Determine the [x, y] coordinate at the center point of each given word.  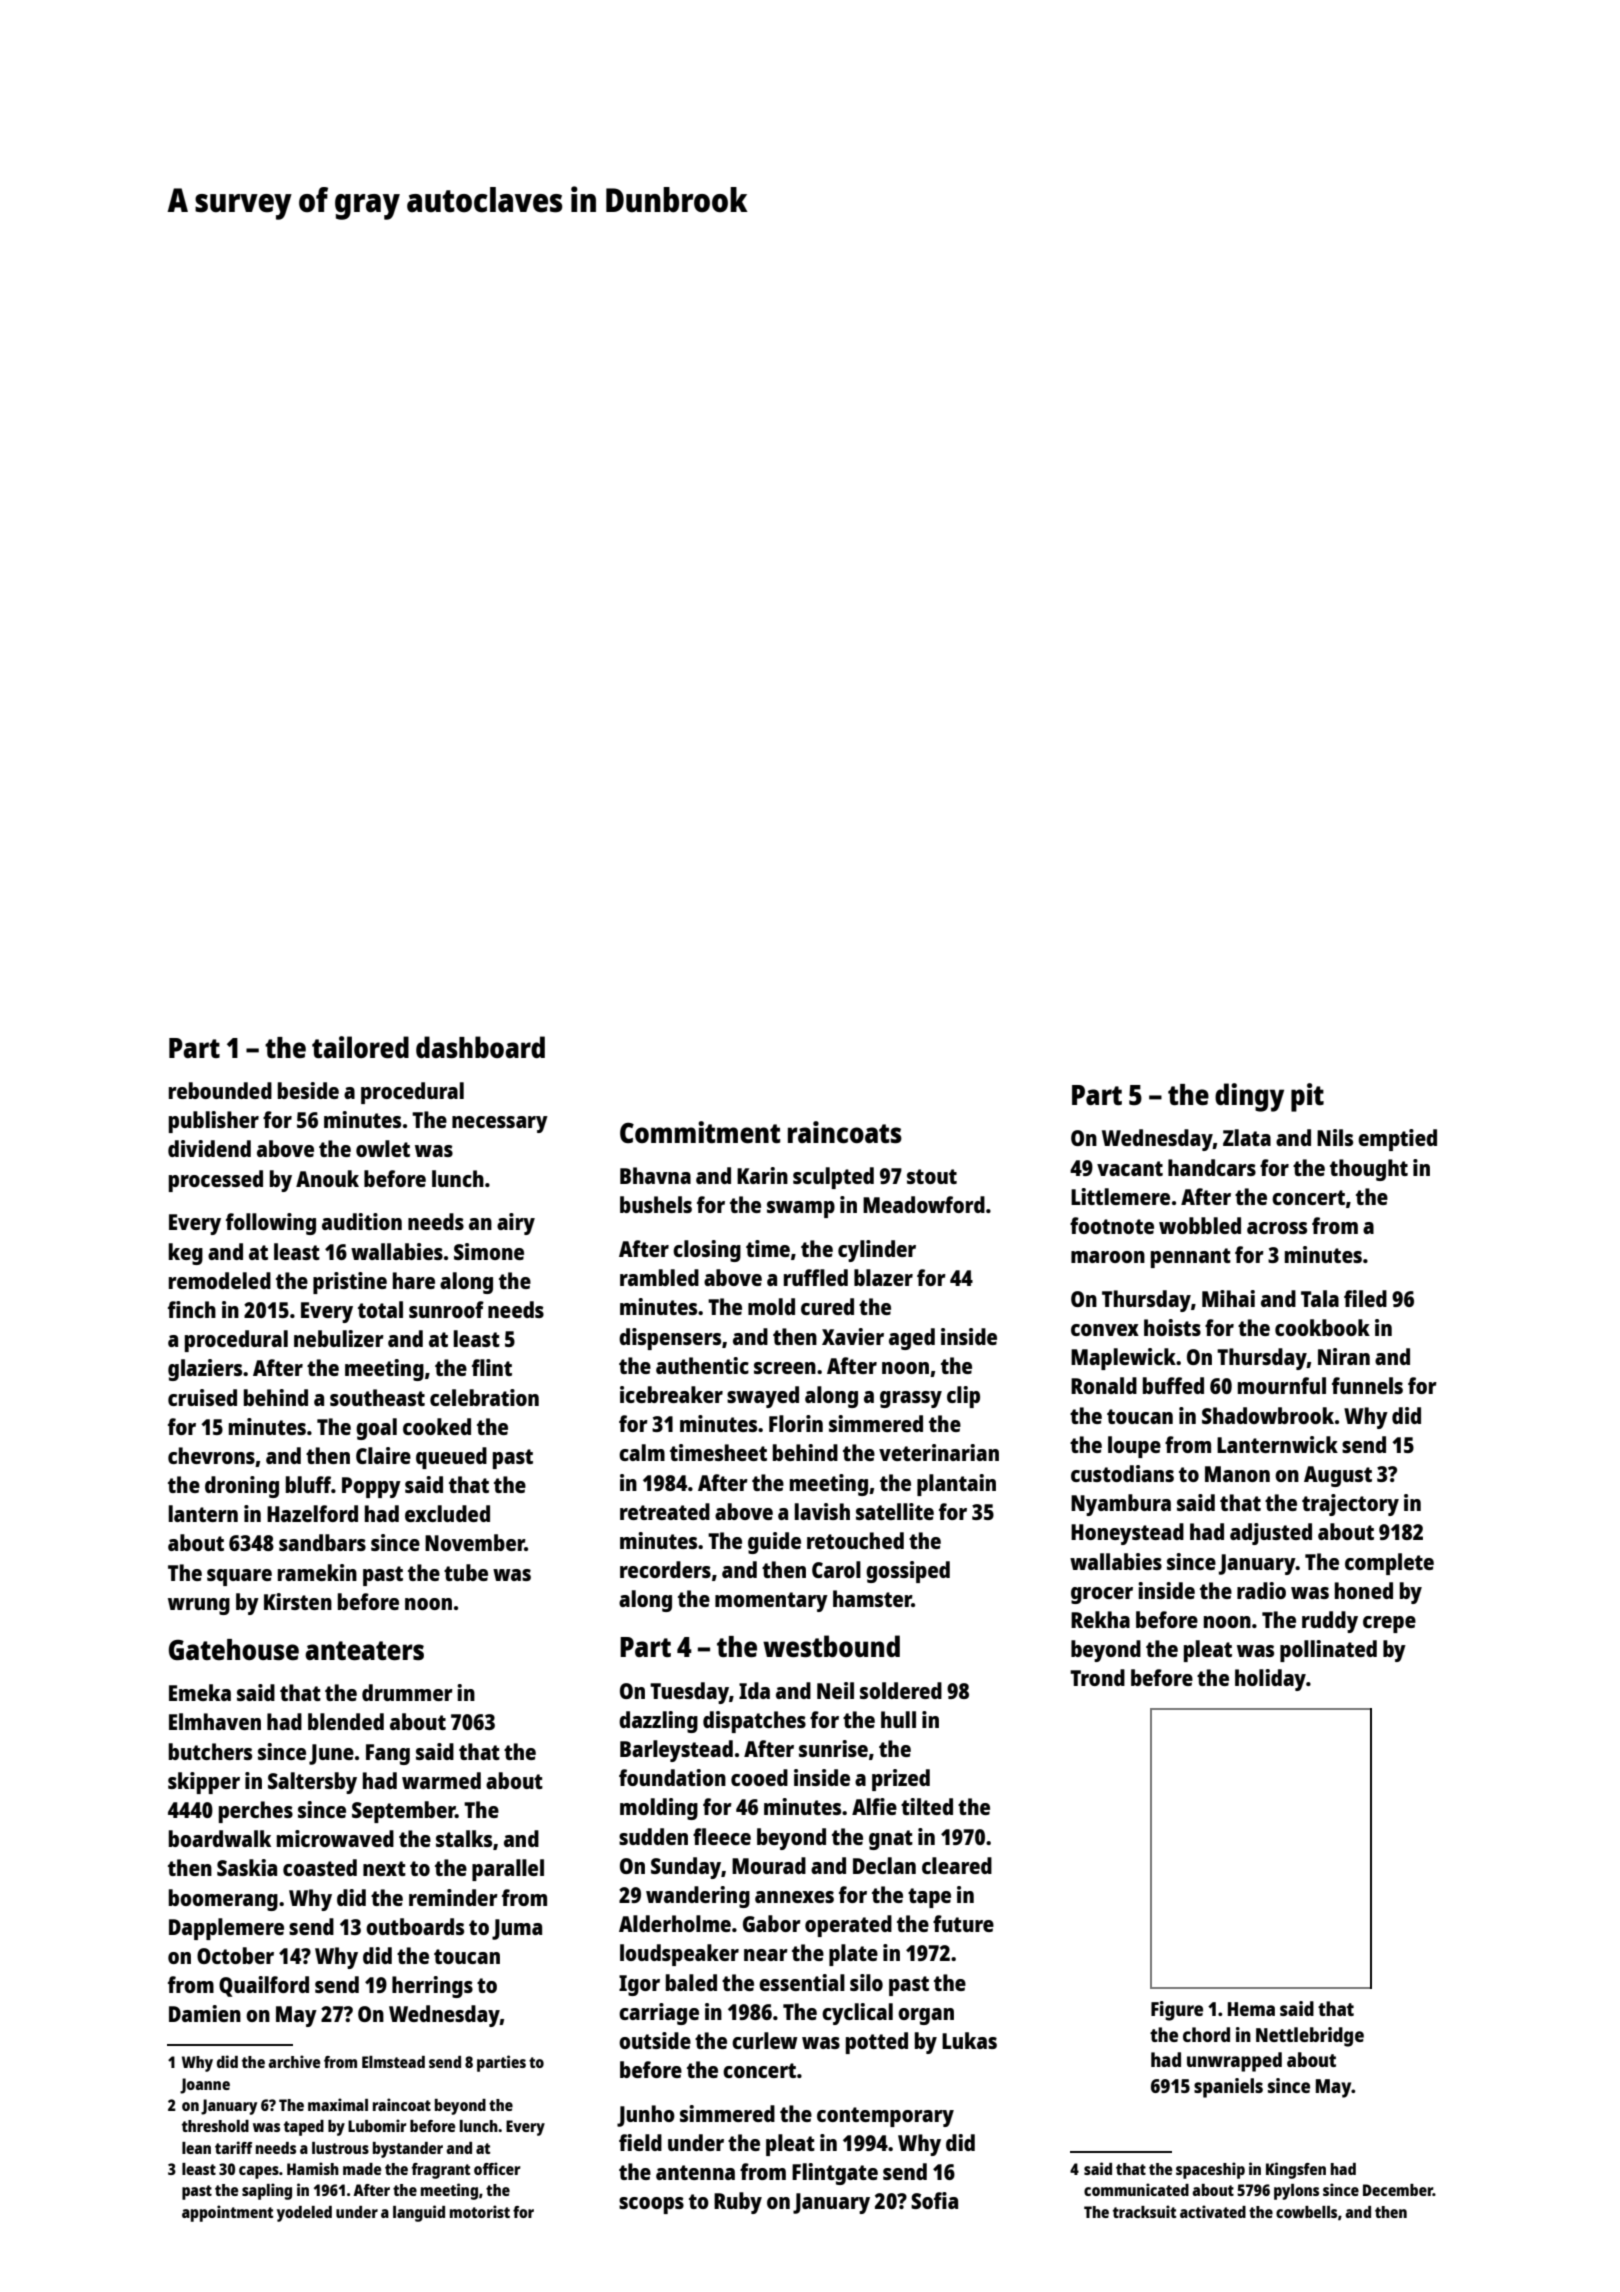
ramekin [317, 1572]
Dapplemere [226, 1929]
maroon [1108, 1257]
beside [308, 1090]
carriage [659, 2014]
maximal [338, 2104]
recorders [665, 1569]
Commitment [700, 1132]
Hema [1251, 2009]
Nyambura [1121, 1505]
